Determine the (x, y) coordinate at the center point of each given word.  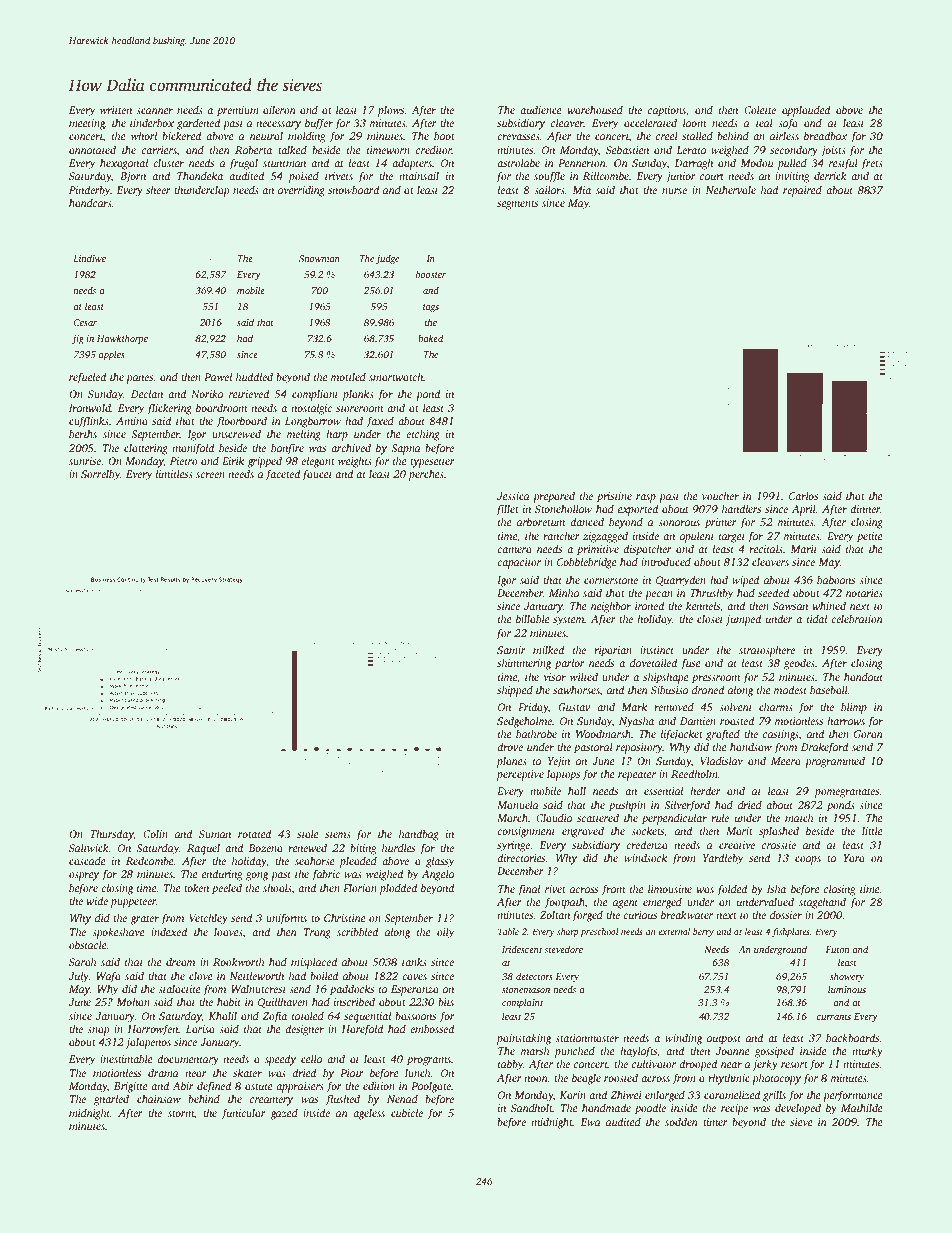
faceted (283, 475)
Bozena (265, 848)
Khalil (222, 1015)
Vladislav (721, 760)
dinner (865, 509)
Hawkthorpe (122, 339)
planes (511, 762)
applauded (806, 111)
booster (431, 274)
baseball (829, 689)
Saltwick (89, 847)
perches (426, 475)
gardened (199, 124)
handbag (419, 835)
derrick (830, 175)
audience (541, 109)
